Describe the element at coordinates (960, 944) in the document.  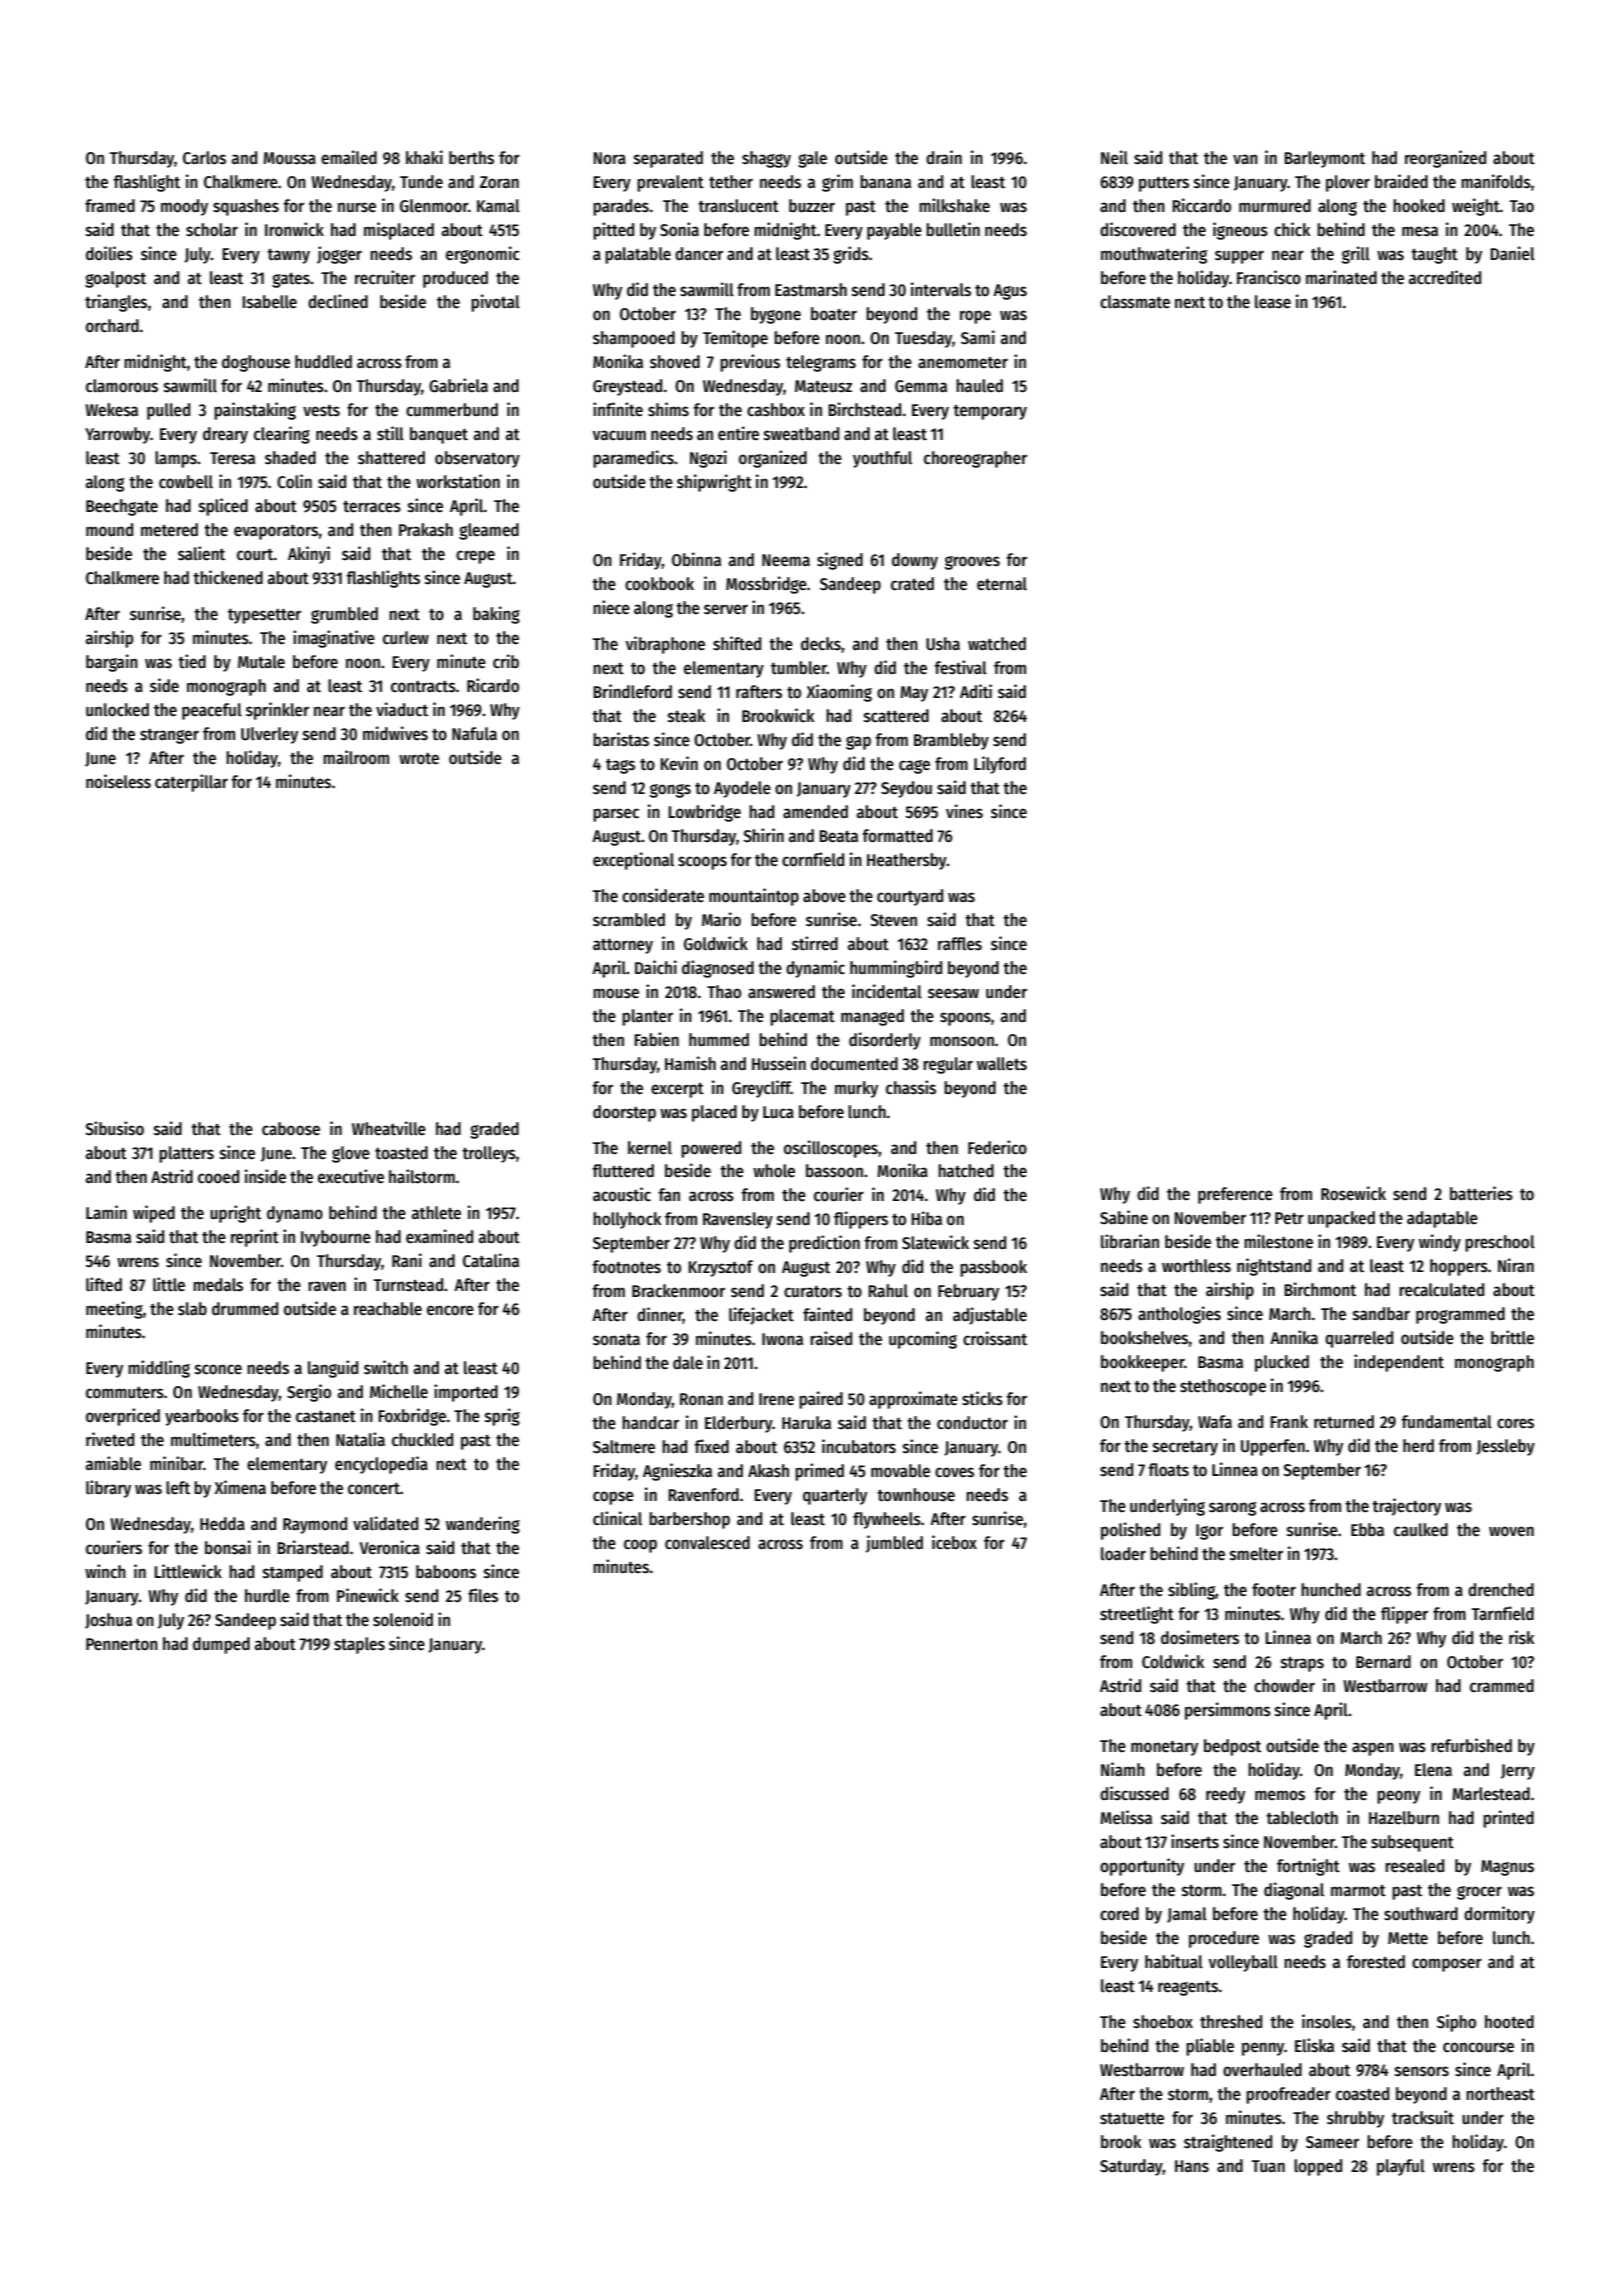
I see `raffles` at that location.
